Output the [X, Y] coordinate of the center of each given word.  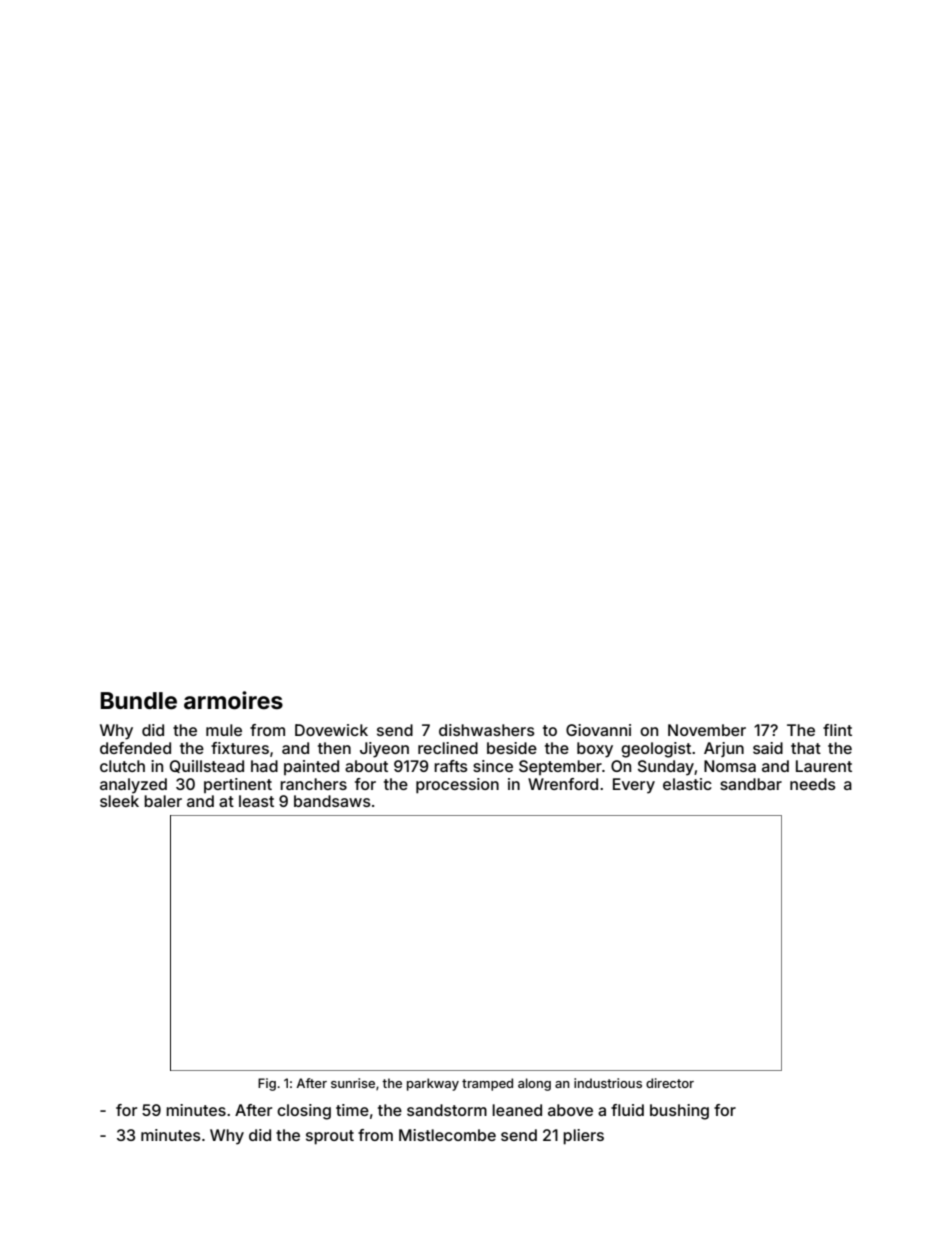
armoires [233, 700]
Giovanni [598, 730]
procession [457, 786]
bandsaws [332, 801]
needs [813, 784]
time [352, 1110]
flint [837, 730]
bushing [679, 1112]
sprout [330, 1137]
